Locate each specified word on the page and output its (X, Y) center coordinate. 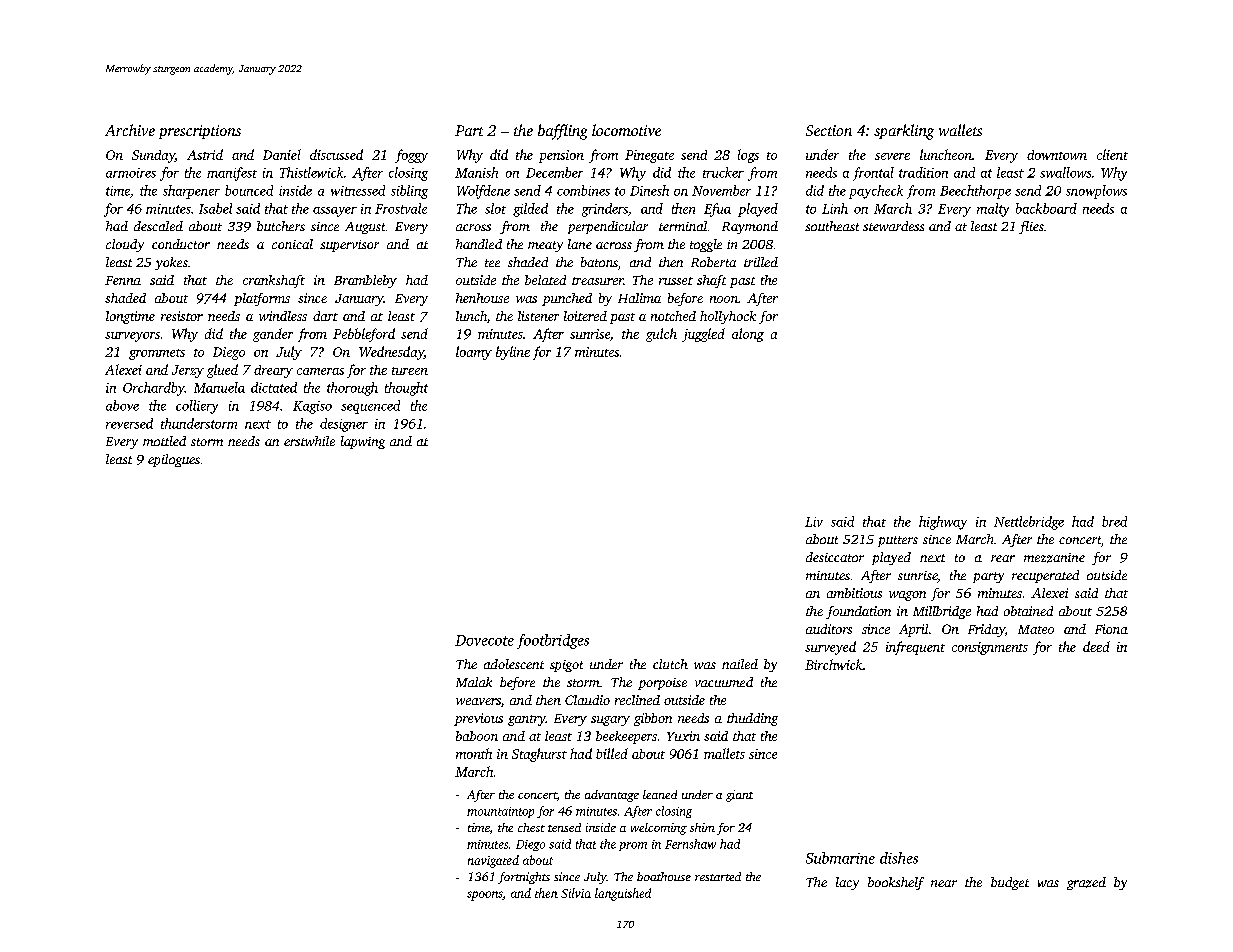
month (474, 753)
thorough (352, 389)
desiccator (835, 557)
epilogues (174, 460)
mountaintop (500, 812)
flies (1031, 227)
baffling (562, 132)
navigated (493, 861)
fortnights (524, 878)
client (1112, 154)
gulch (661, 335)
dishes (899, 858)
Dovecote (484, 640)
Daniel (282, 154)
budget (1010, 883)
